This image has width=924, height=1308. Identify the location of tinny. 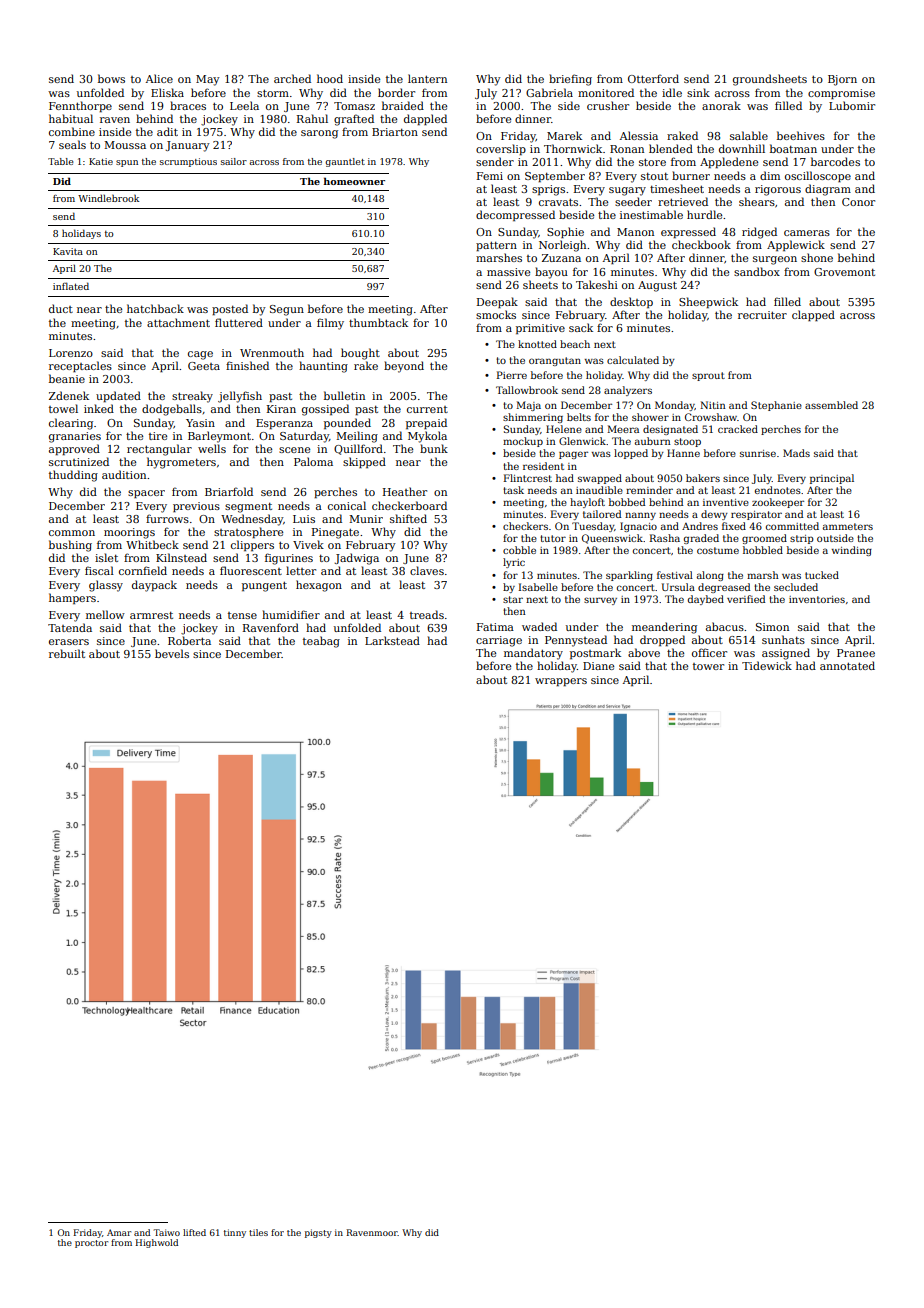
(235, 1233).
